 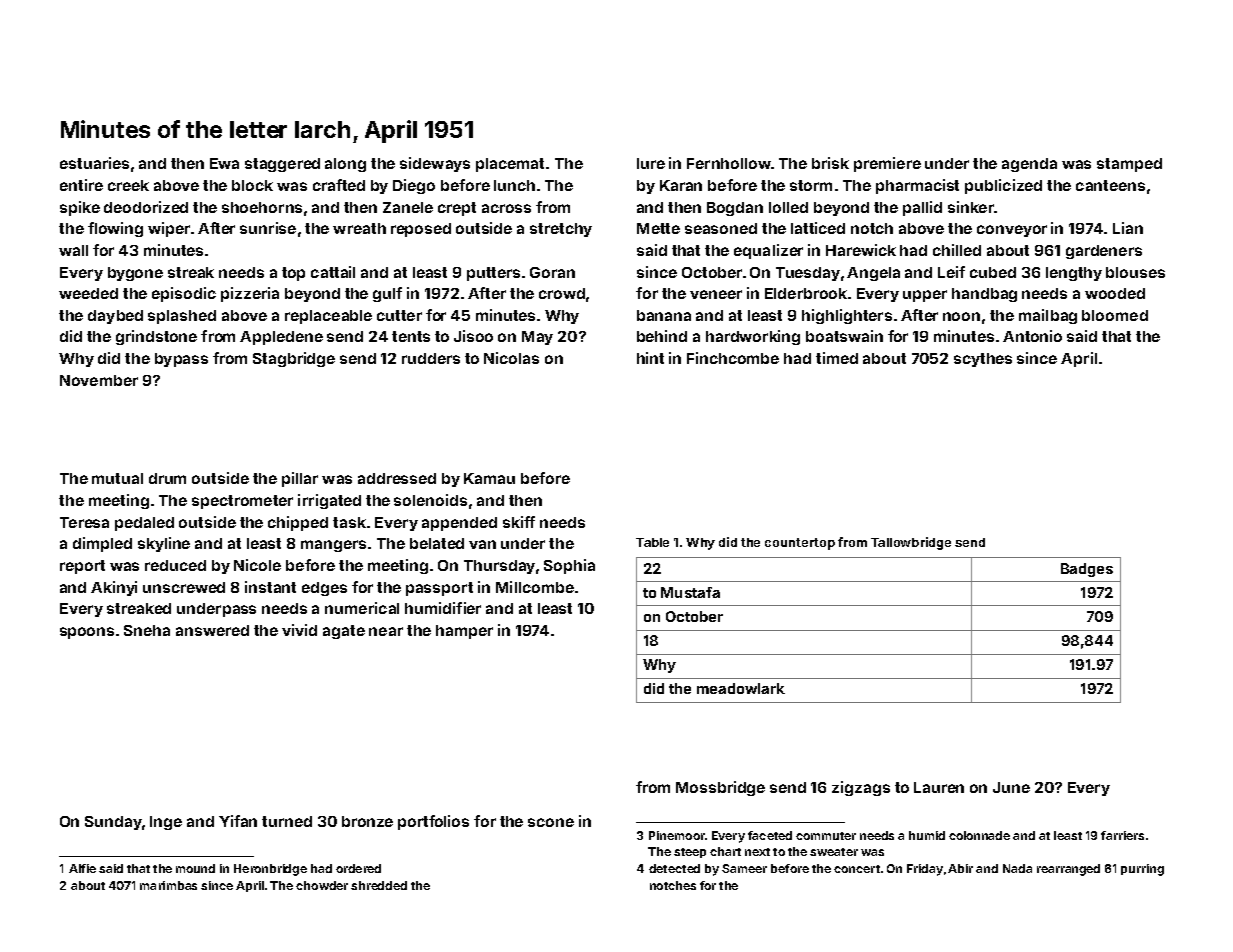 I want to click on shredded, so click(x=379, y=885).
